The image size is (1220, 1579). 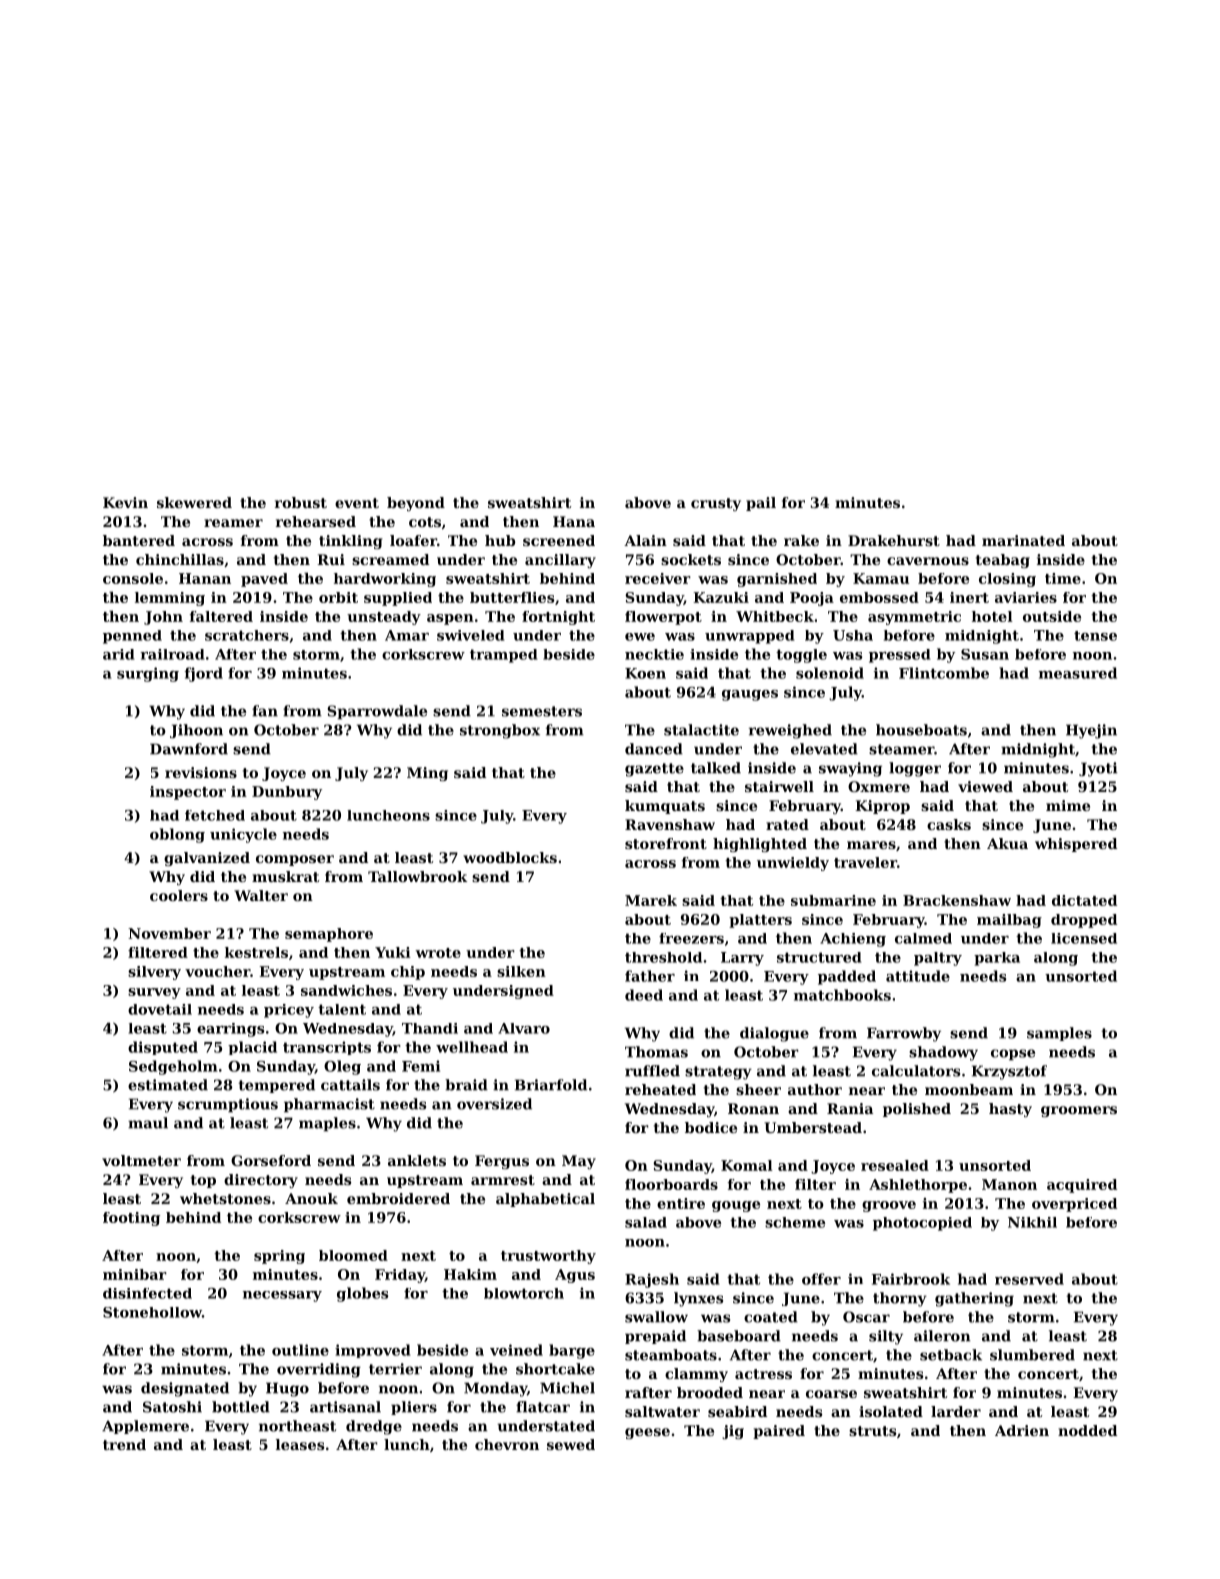 I want to click on garnished, so click(x=777, y=580).
